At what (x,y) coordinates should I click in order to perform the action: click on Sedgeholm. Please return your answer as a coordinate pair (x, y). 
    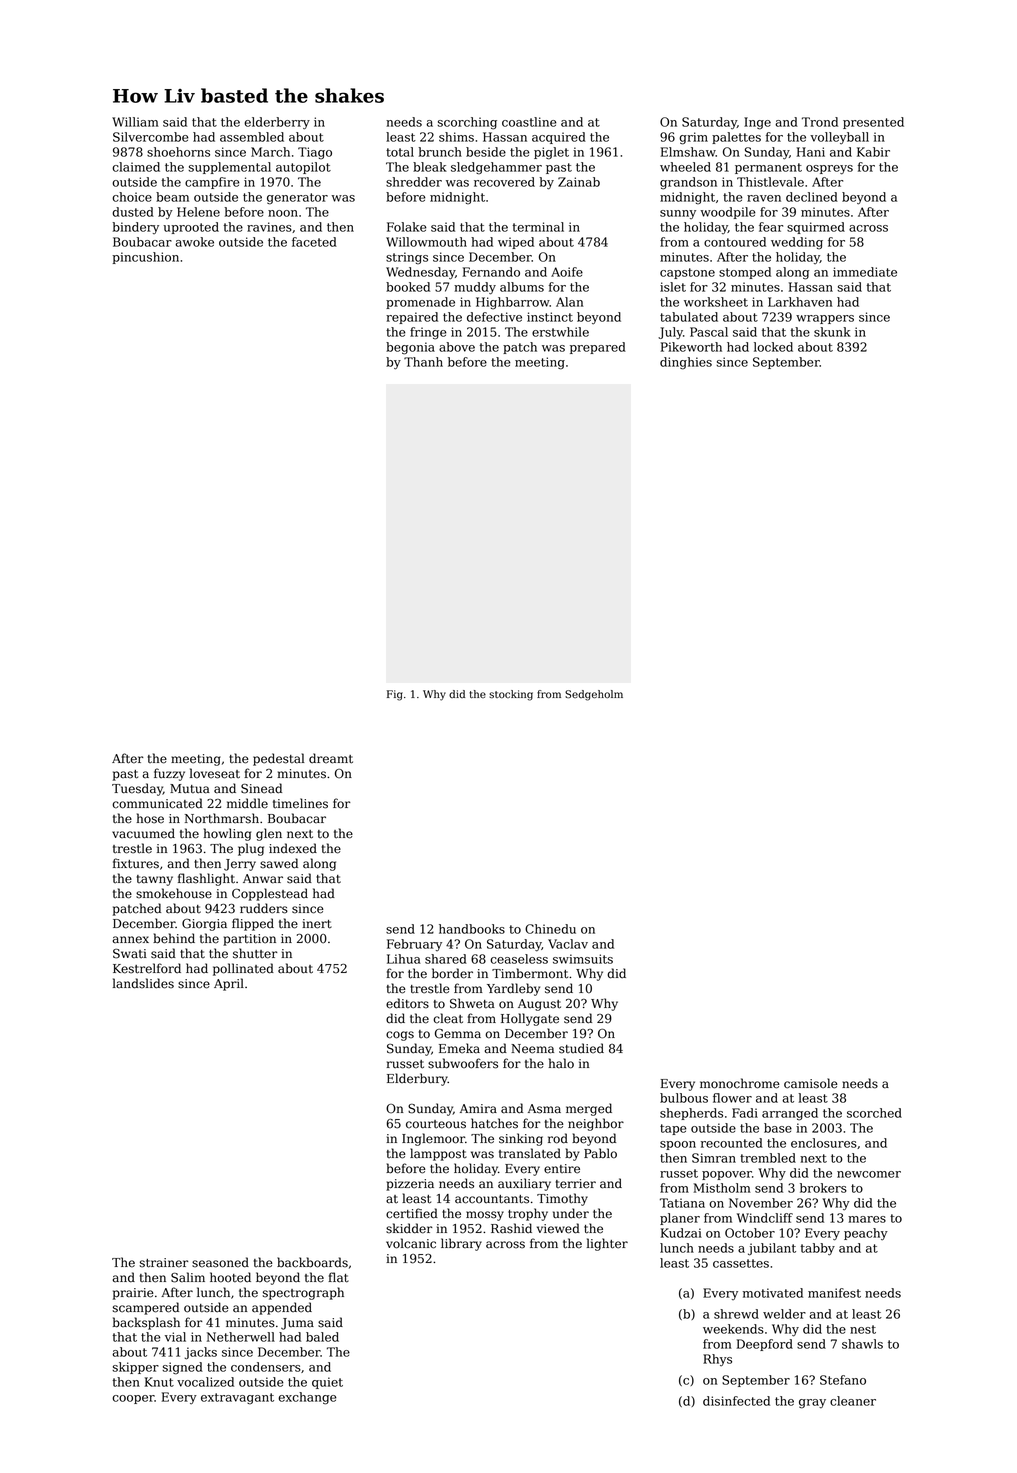
    Looking at the image, I should click on (594, 695).
